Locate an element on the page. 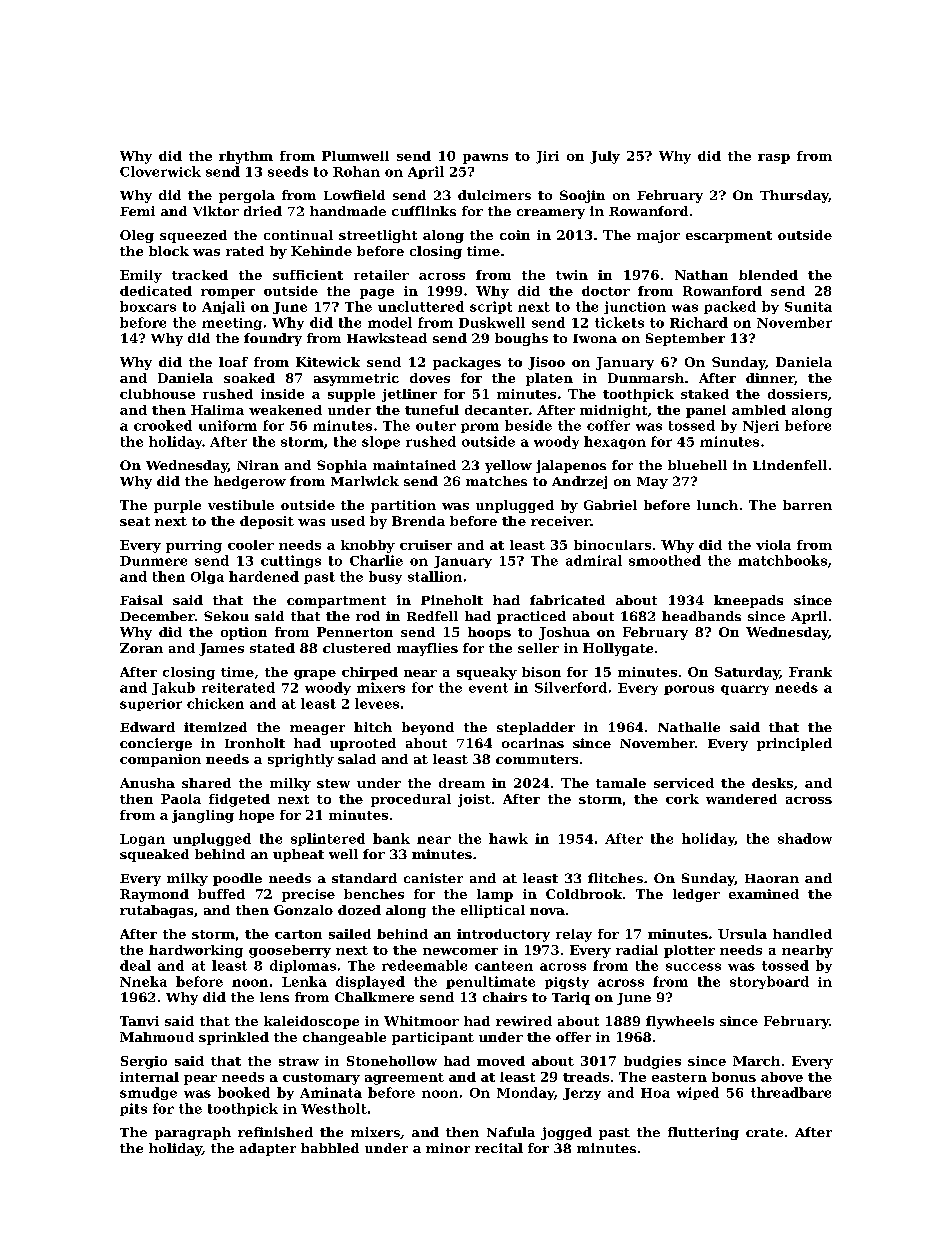 The width and height of the page is (952, 1233). Jiri is located at coordinates (547, 157).
